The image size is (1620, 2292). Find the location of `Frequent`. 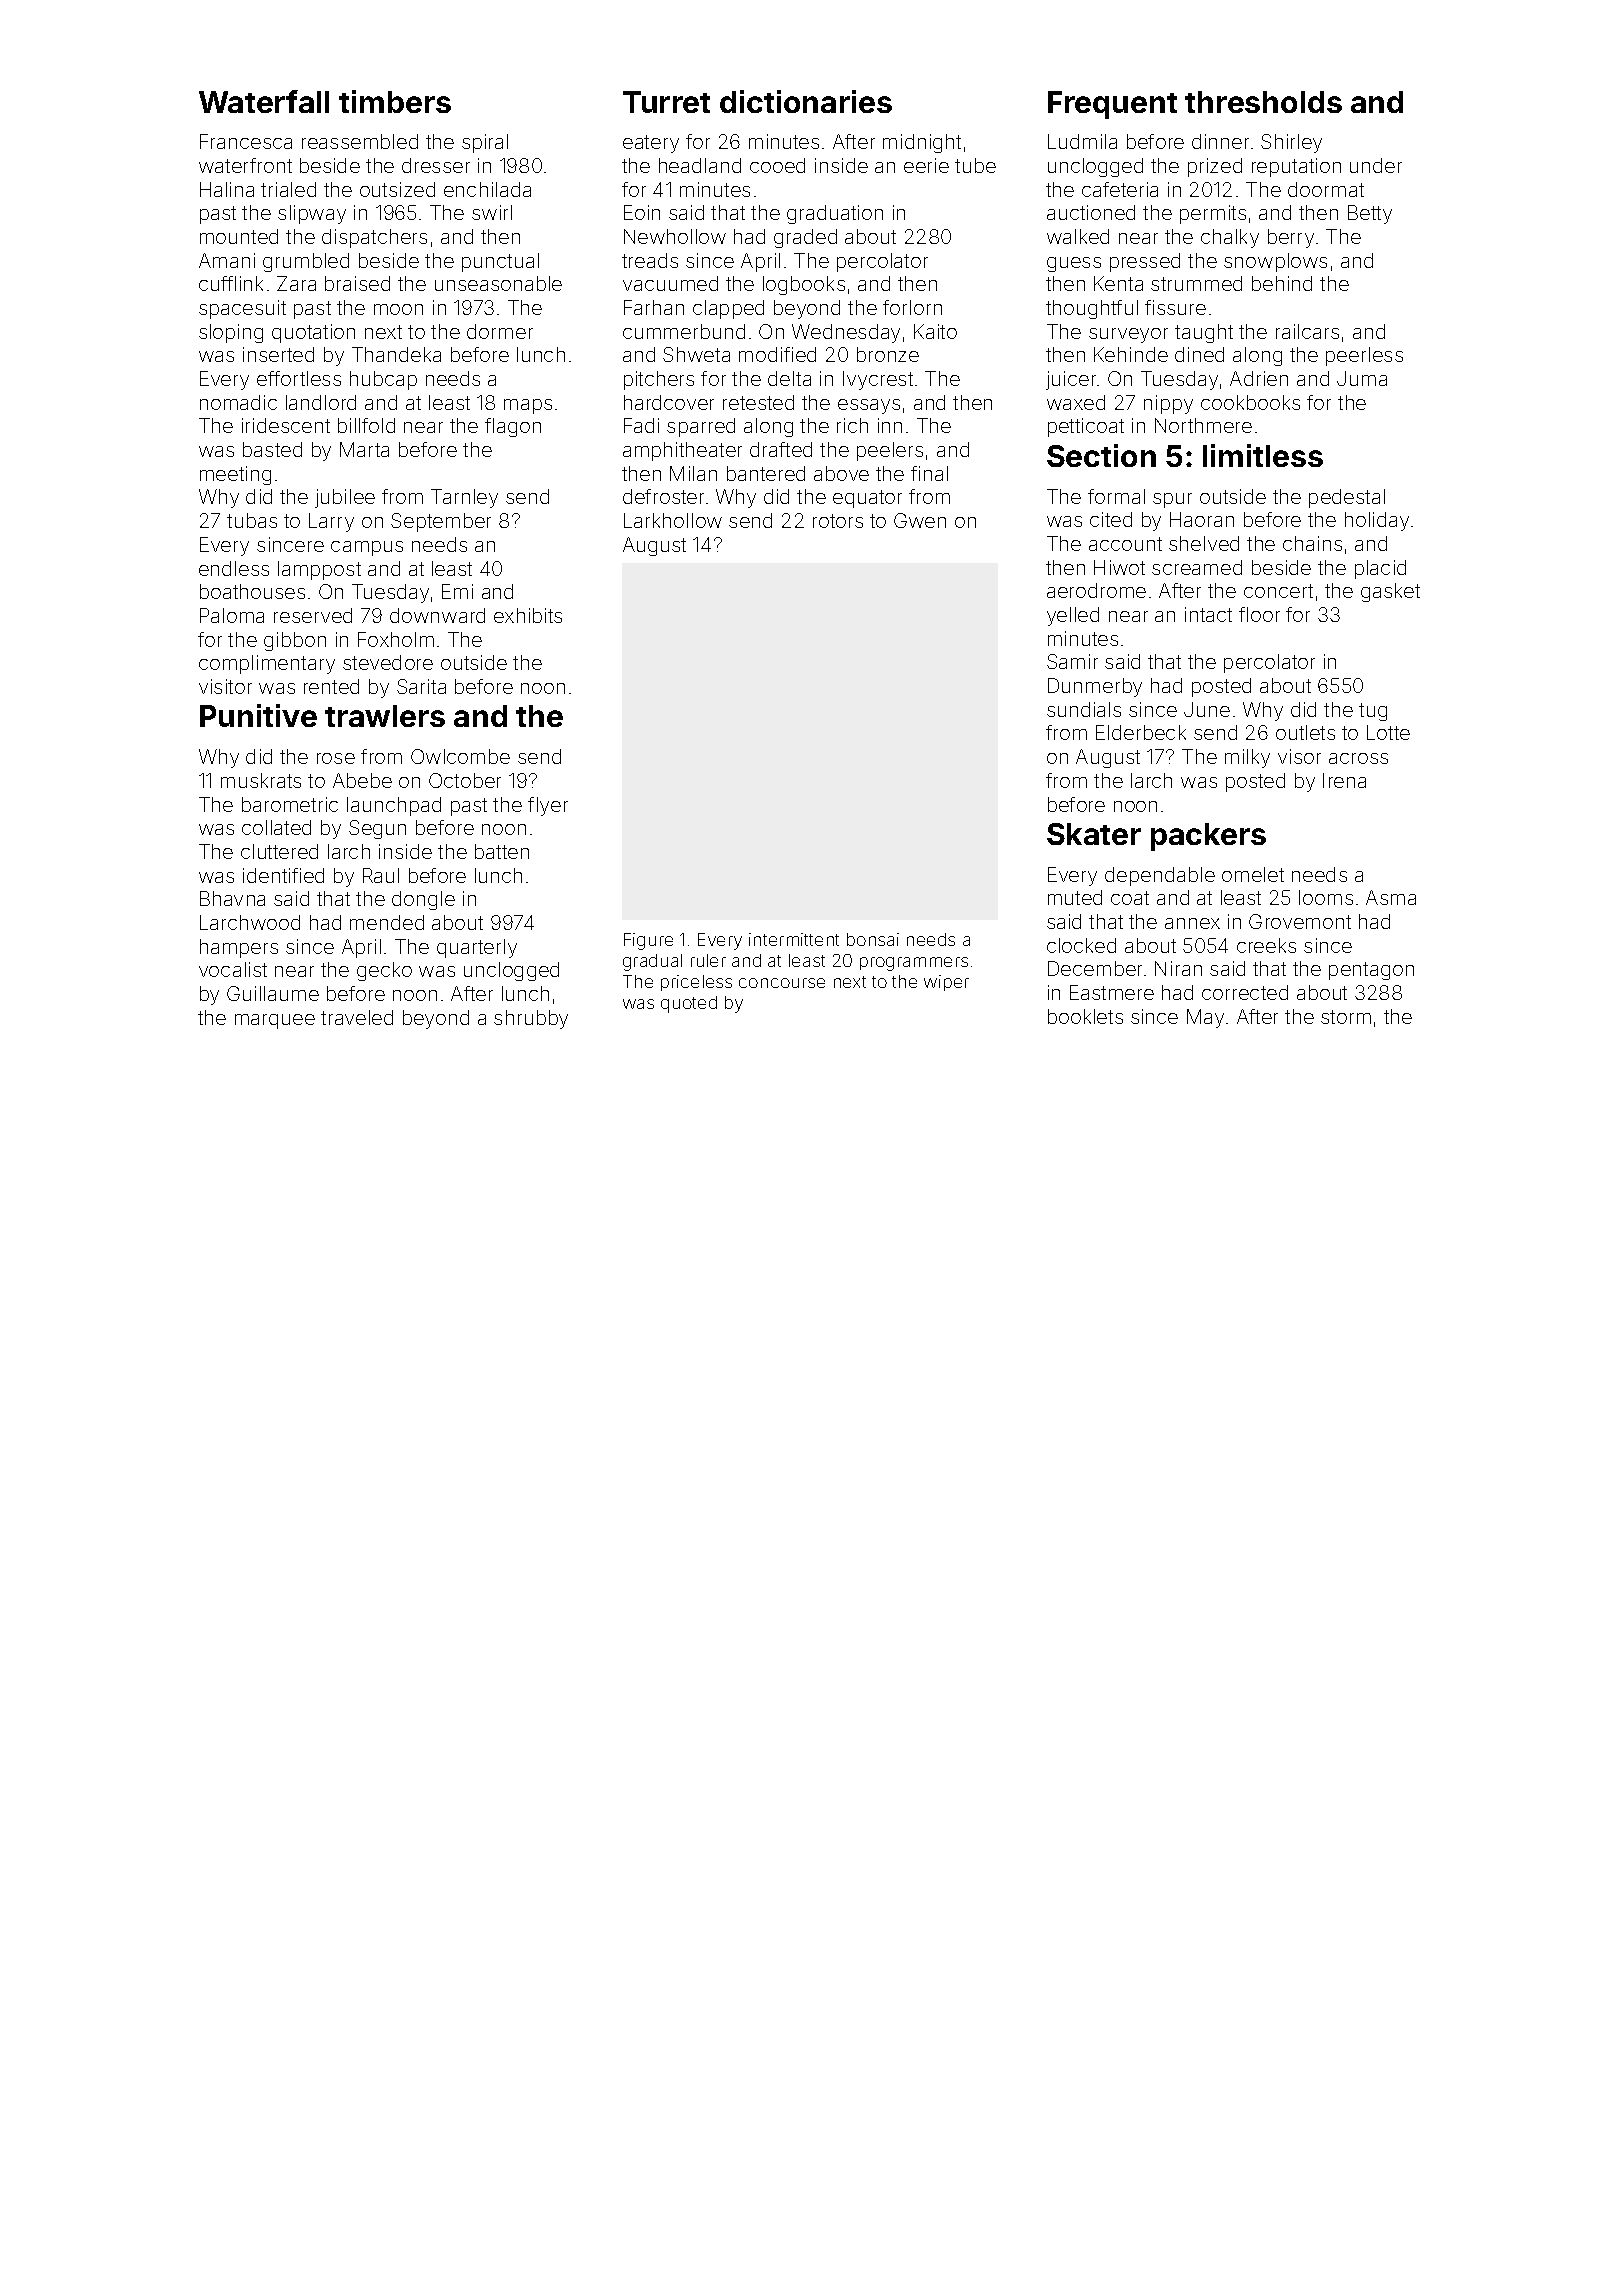

Frequent is located at coordinates (1112, 105).
